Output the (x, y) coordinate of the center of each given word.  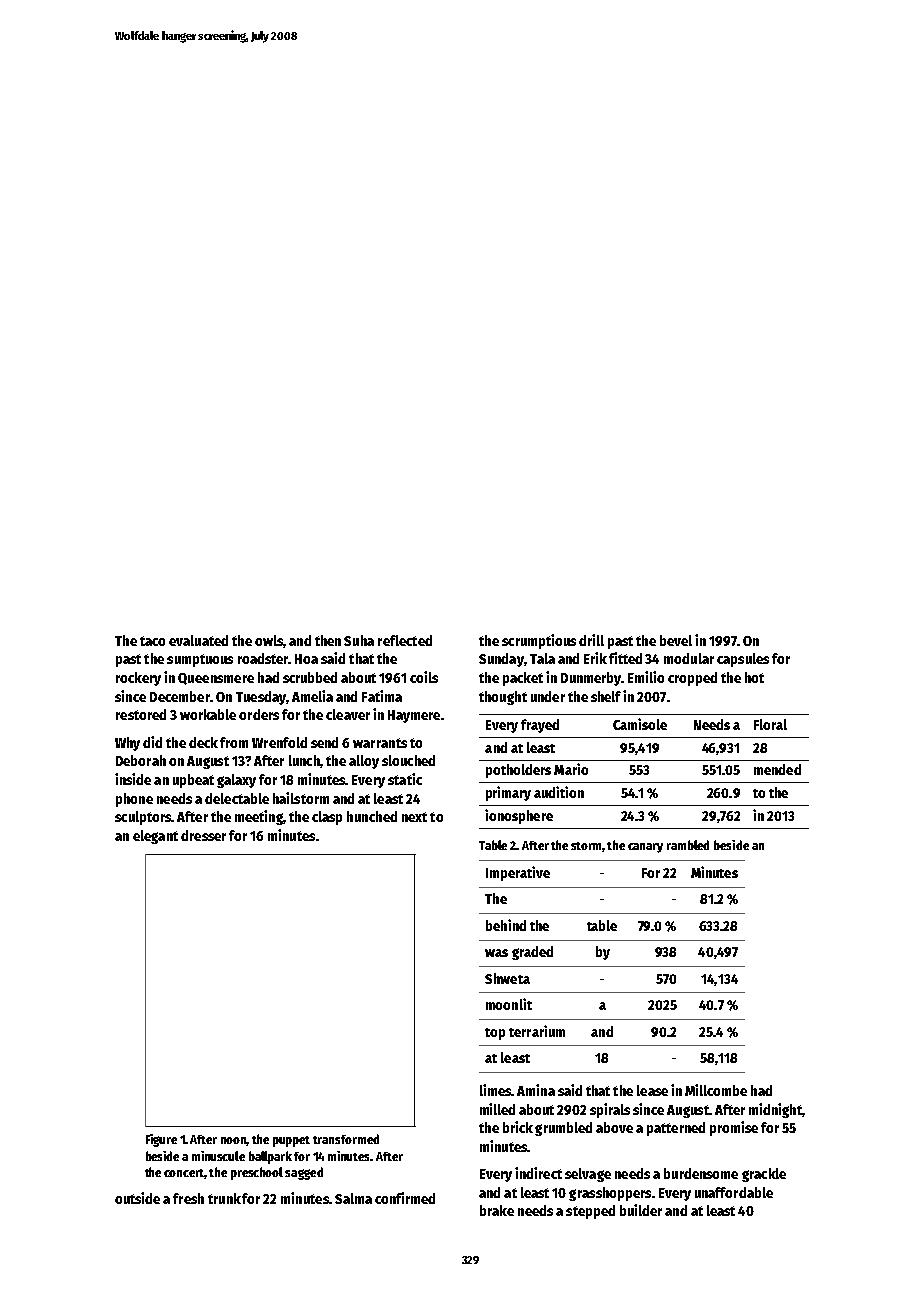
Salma (353, 1198)
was (496, 953)
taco (152, 641)
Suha (359, 640)
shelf (606, 696)
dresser (203, 835)
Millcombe (716, 1090)
